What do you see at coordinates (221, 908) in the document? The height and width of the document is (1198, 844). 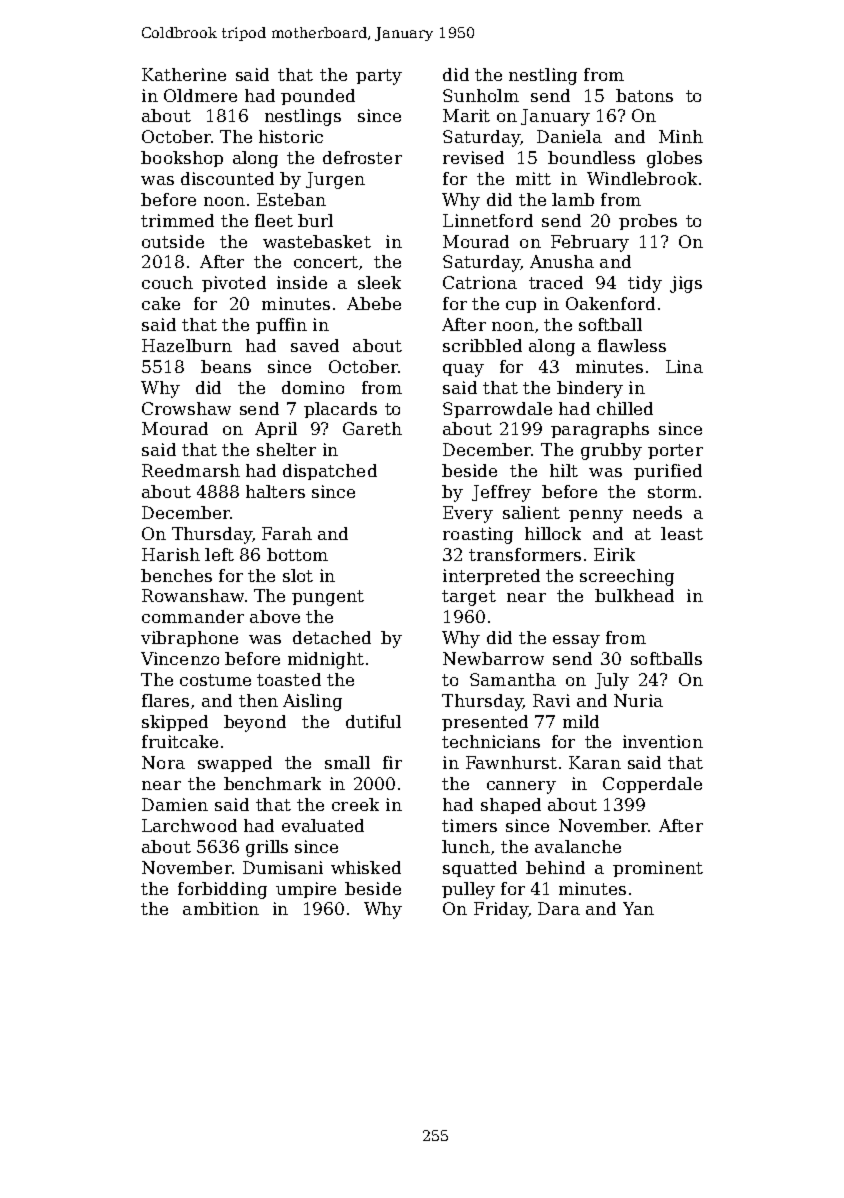 I see `ambition` at bounding box center [221, 908].
